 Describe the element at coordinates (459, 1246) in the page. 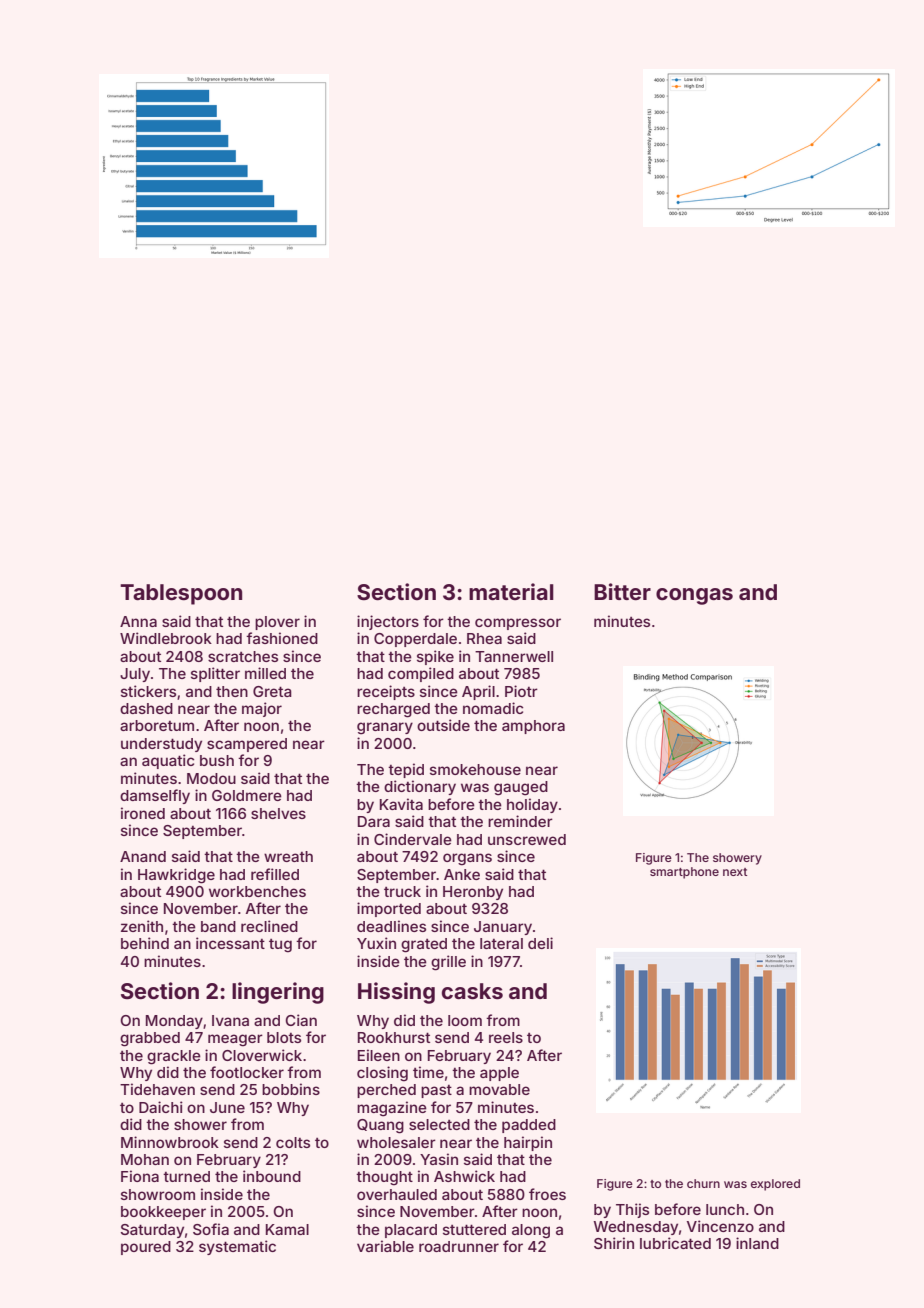

I see `roadrunner` at that location.
